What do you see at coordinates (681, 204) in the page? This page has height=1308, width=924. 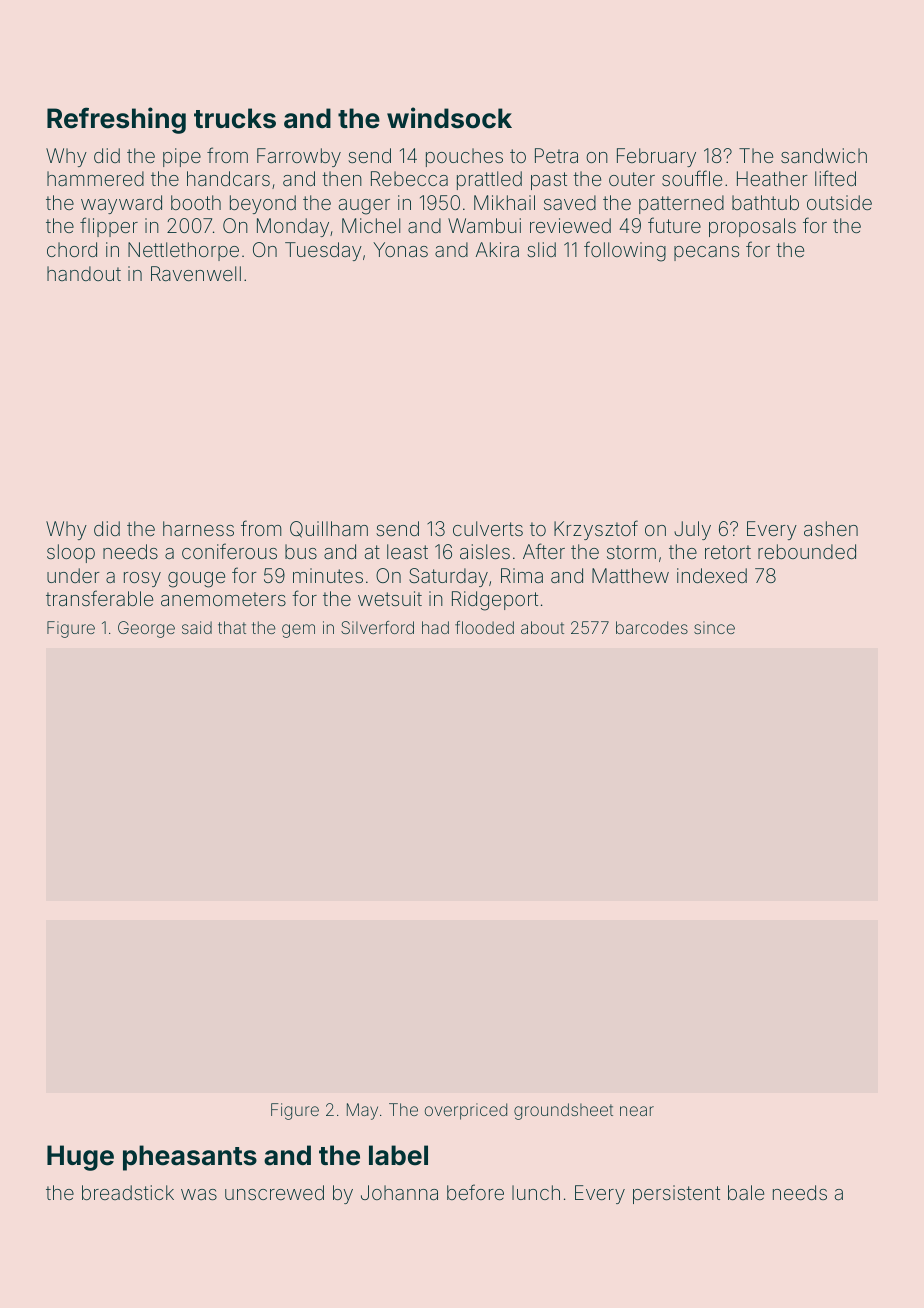 I see `patterned` at bounding box center [681, 204].
